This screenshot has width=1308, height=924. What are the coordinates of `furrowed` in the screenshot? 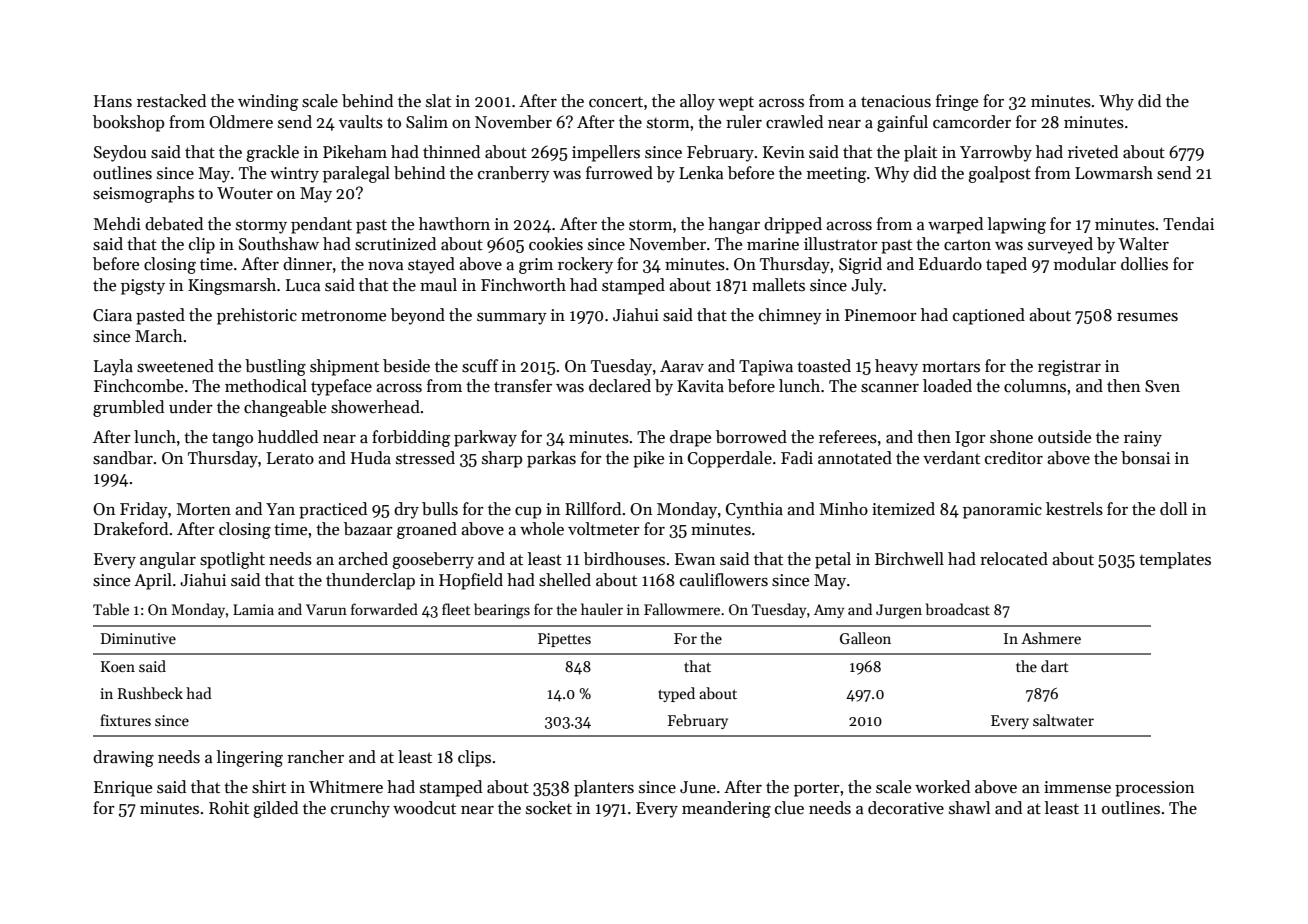 It's located at (619, 173).
